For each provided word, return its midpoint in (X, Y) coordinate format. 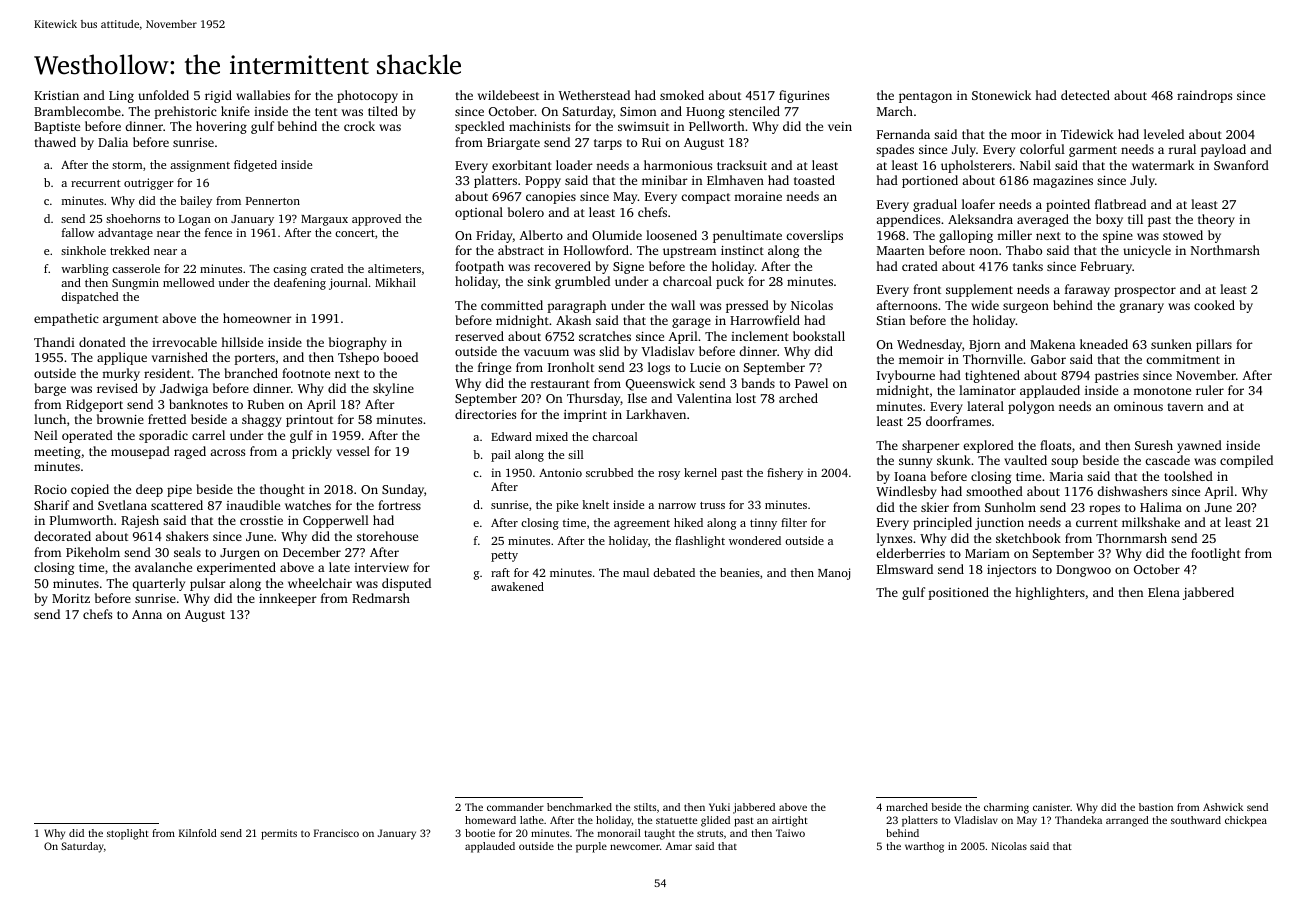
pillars (1214, 345)
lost (746, 398)
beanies (740, 572)
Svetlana (122, 505)
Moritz (71, 598)
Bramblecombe (77, 111)
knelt (595, 504)
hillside (242, 342)
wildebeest (508, 95)
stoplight (128, 834)
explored (988, 446)
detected (1085, 95)
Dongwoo (1083, 571)
